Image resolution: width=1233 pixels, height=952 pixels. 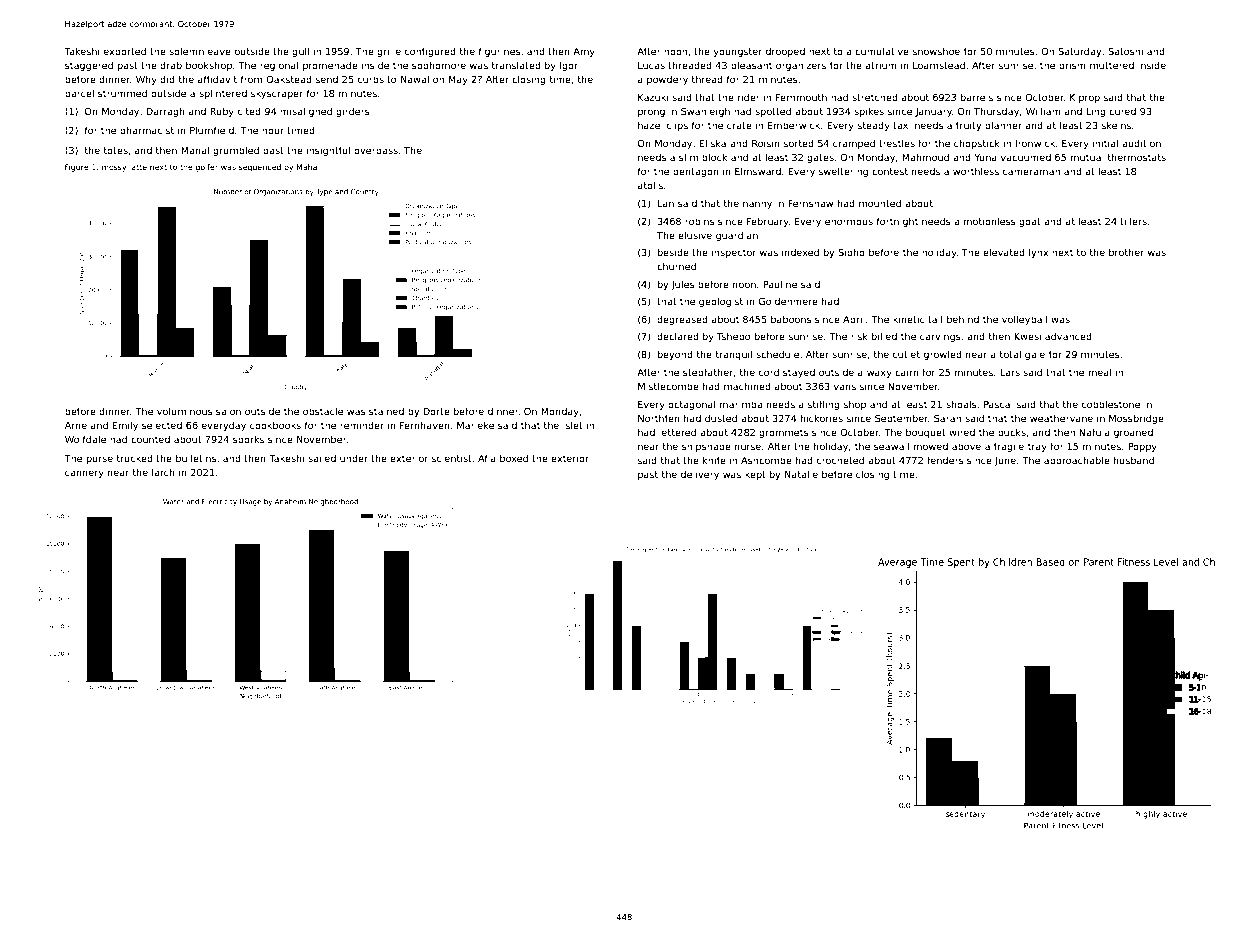 I want to click on voluminous, so click(x=185, y=411).
